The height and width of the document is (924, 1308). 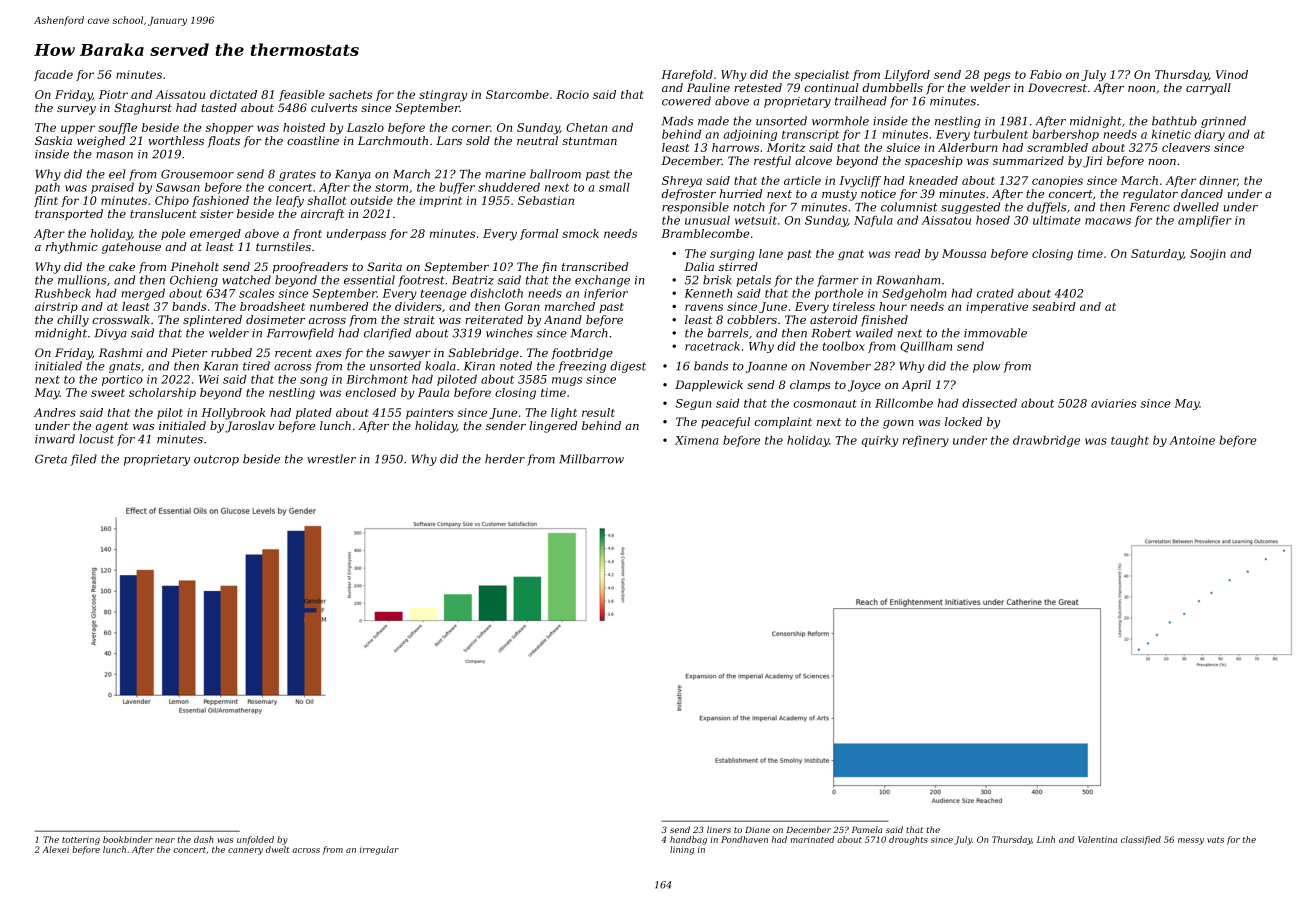 What do you see at coordinates (682, 850) in the document?
I see `lining` at bounding box center [682, 850].
